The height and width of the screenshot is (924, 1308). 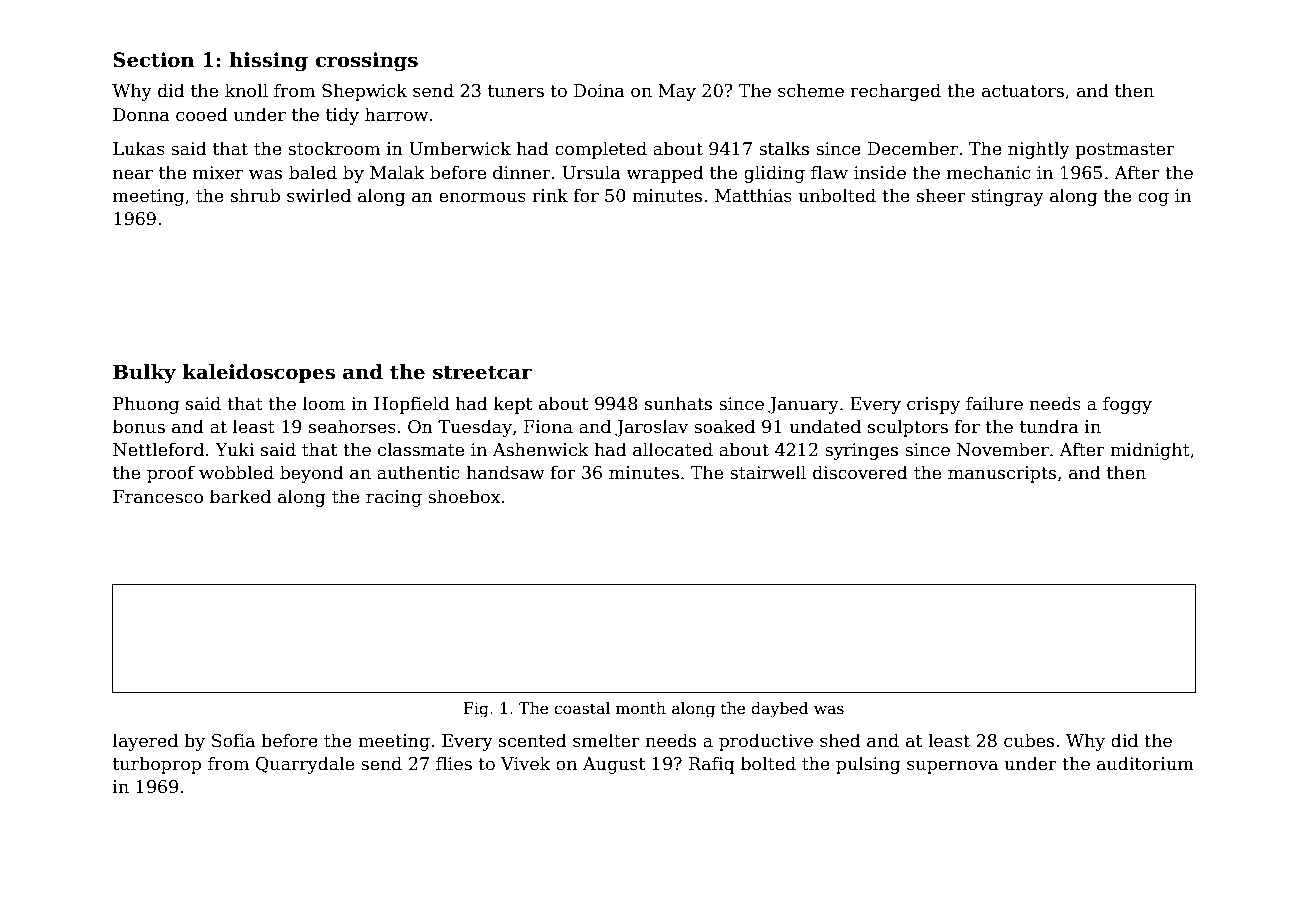 What do you see at coordinates (153, 60) in the screenshot?
I see `Section` at bounding box center [153, 60].
